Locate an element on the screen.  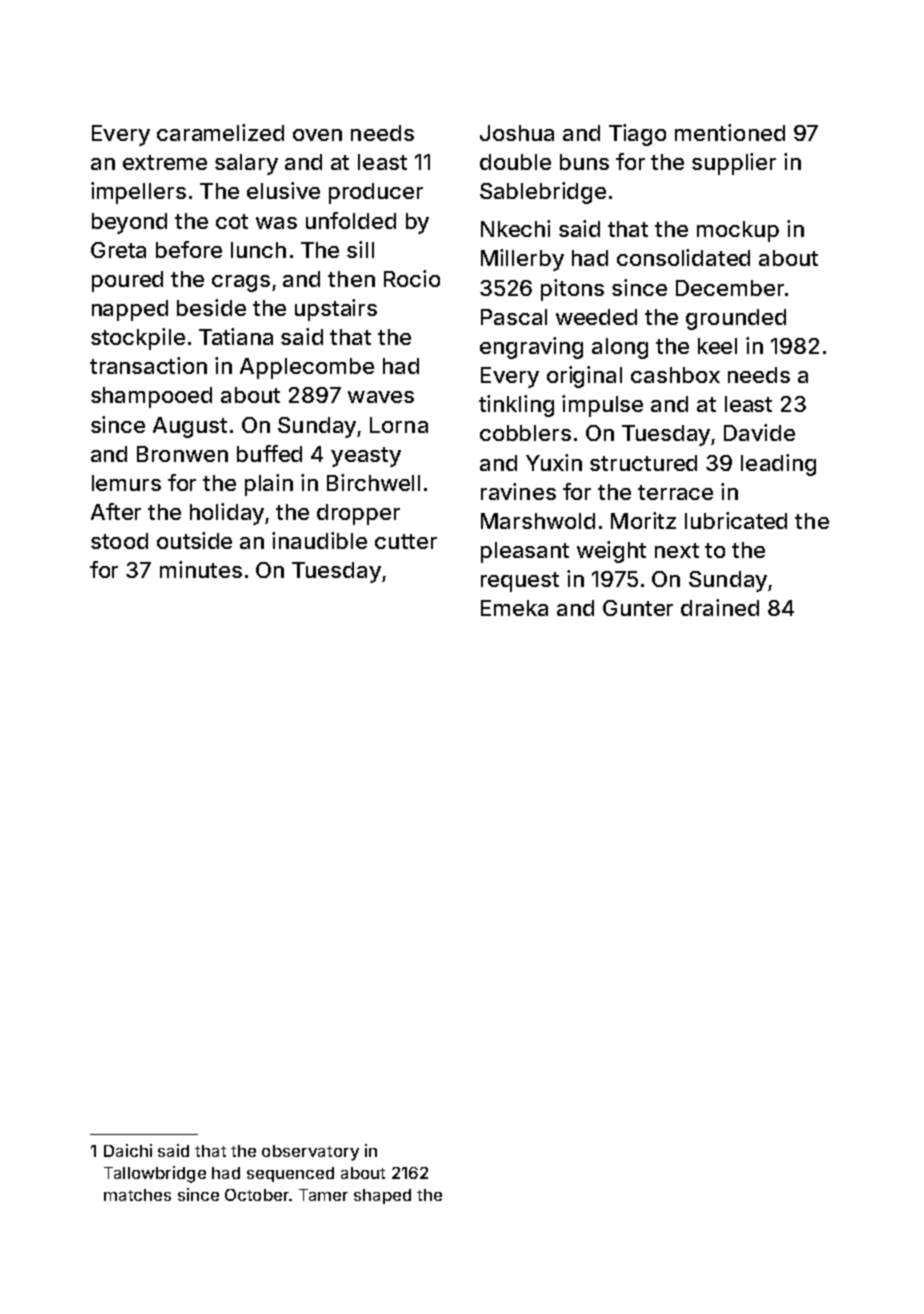
Gunter is located at coordinates (638, 608).
